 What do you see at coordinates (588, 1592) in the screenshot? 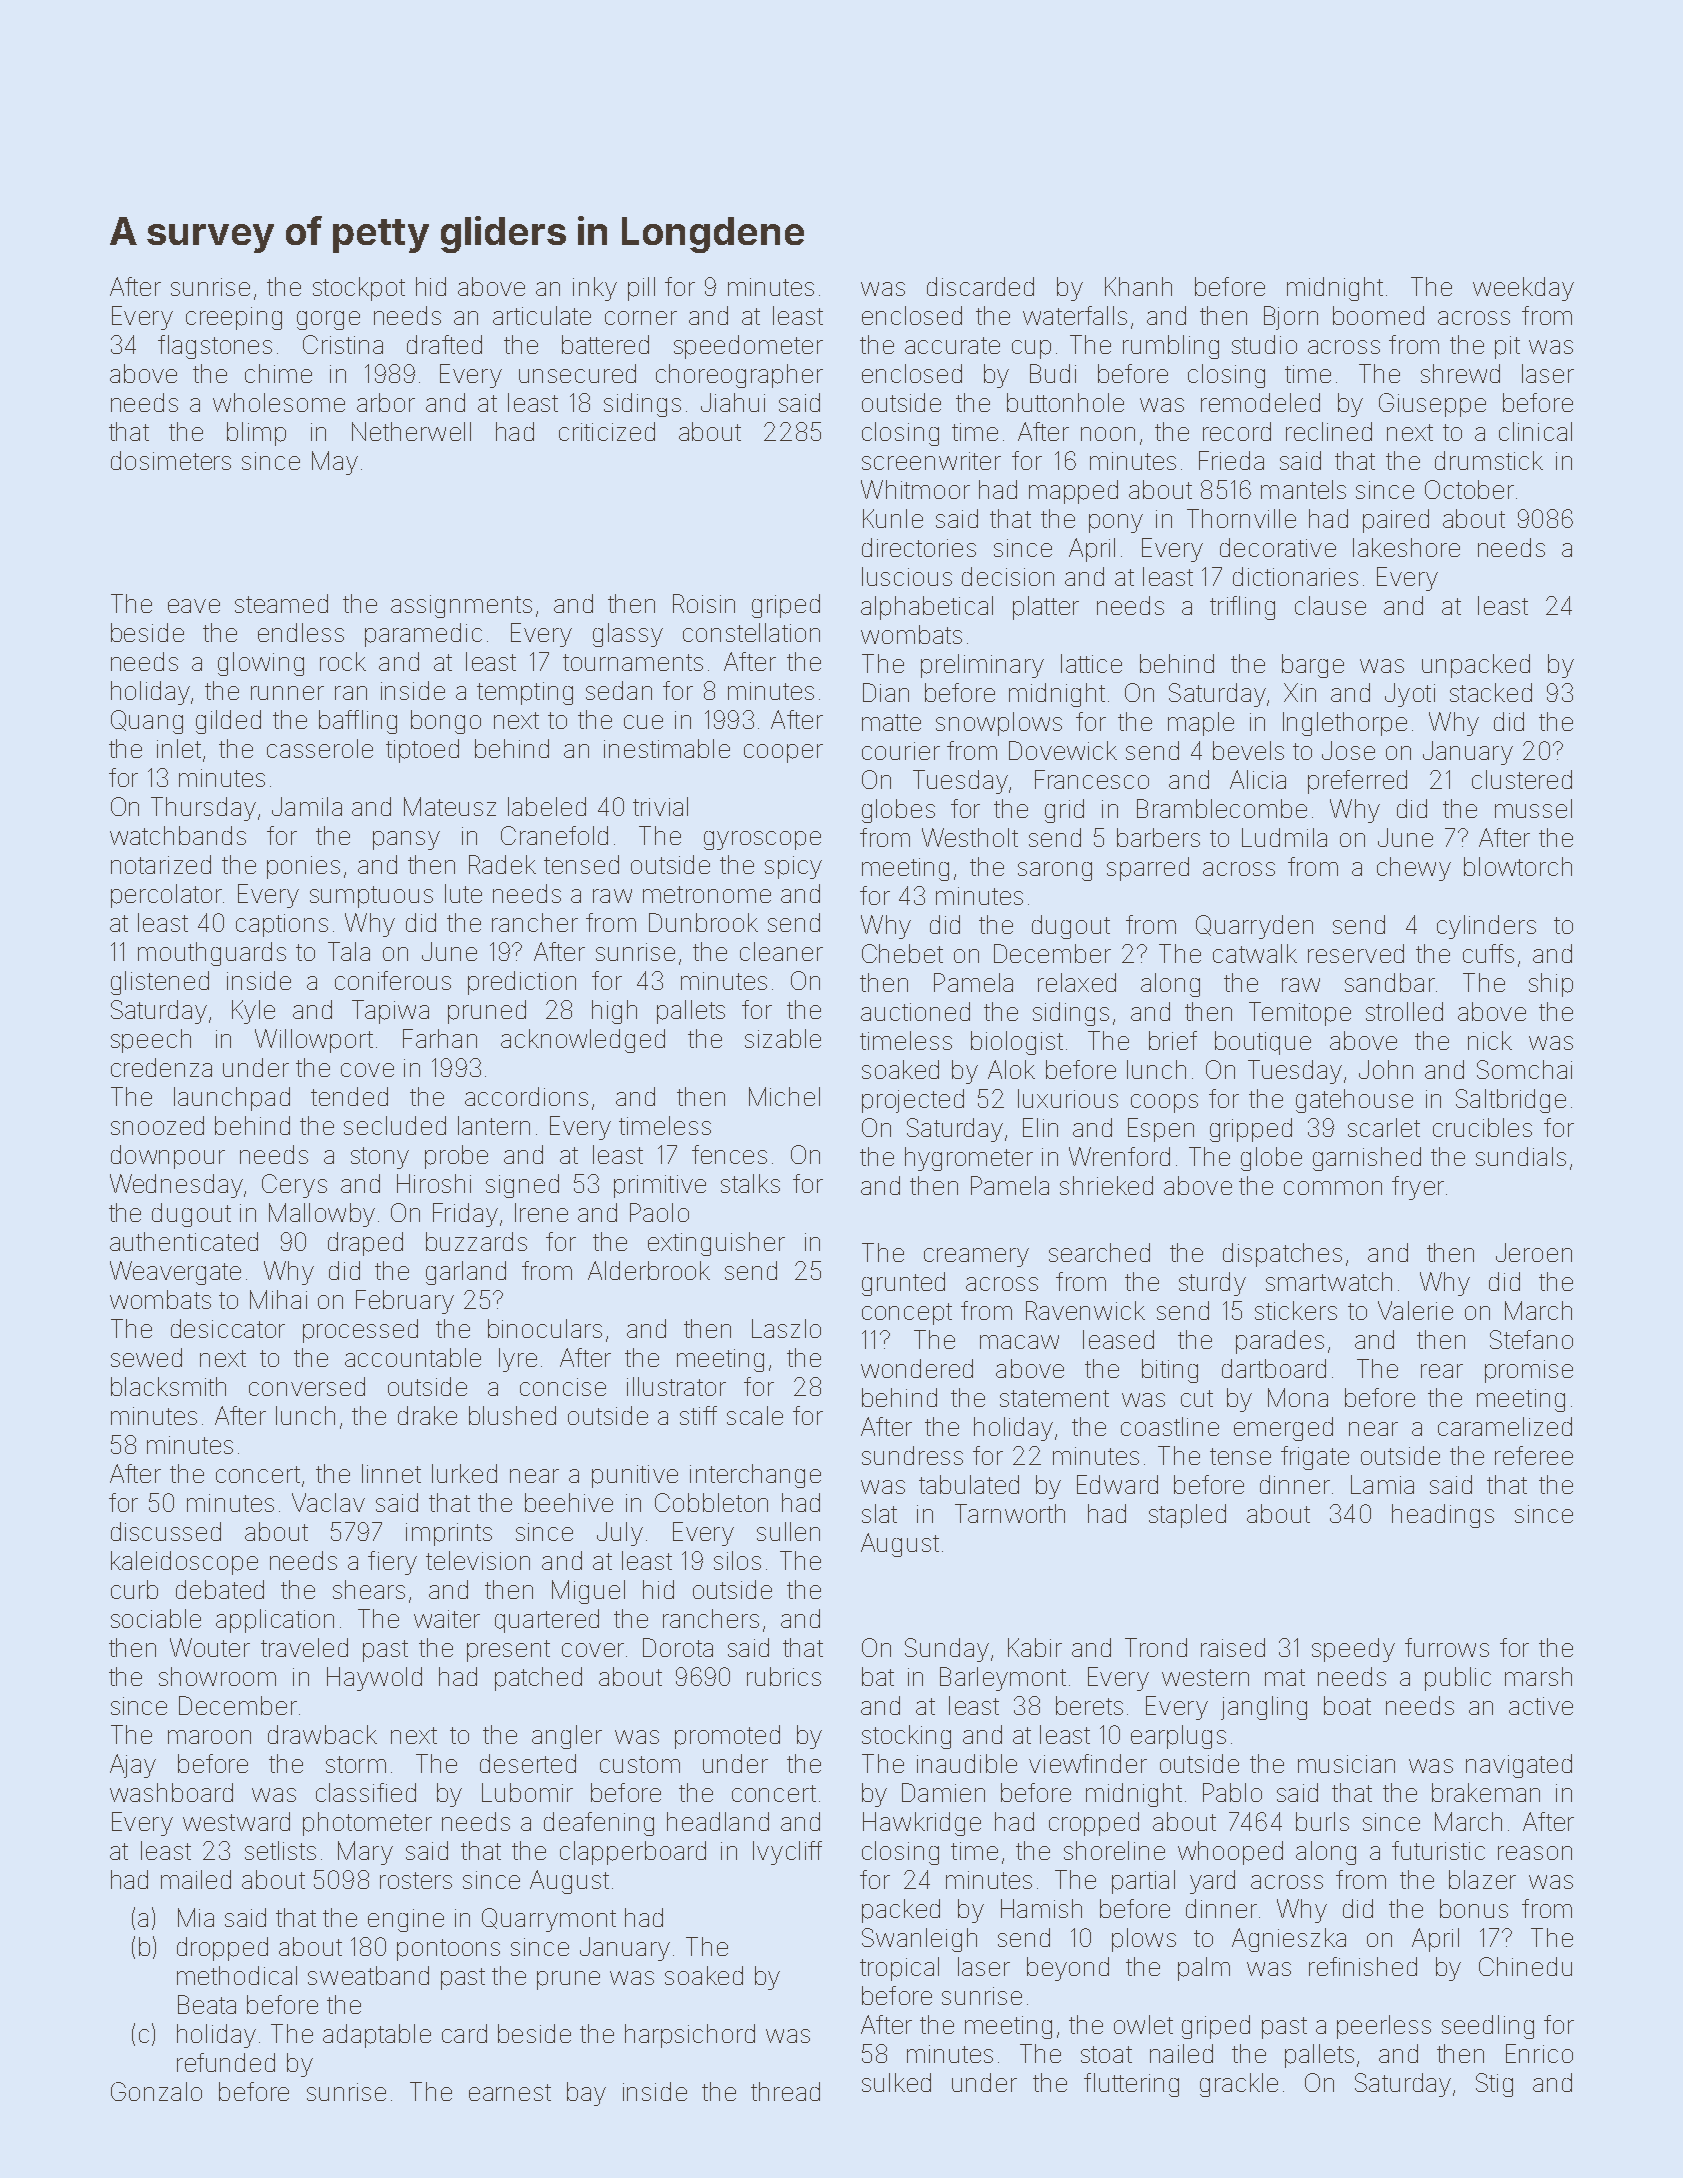
I see `Miguel` at bounding box center [588, 1592].
